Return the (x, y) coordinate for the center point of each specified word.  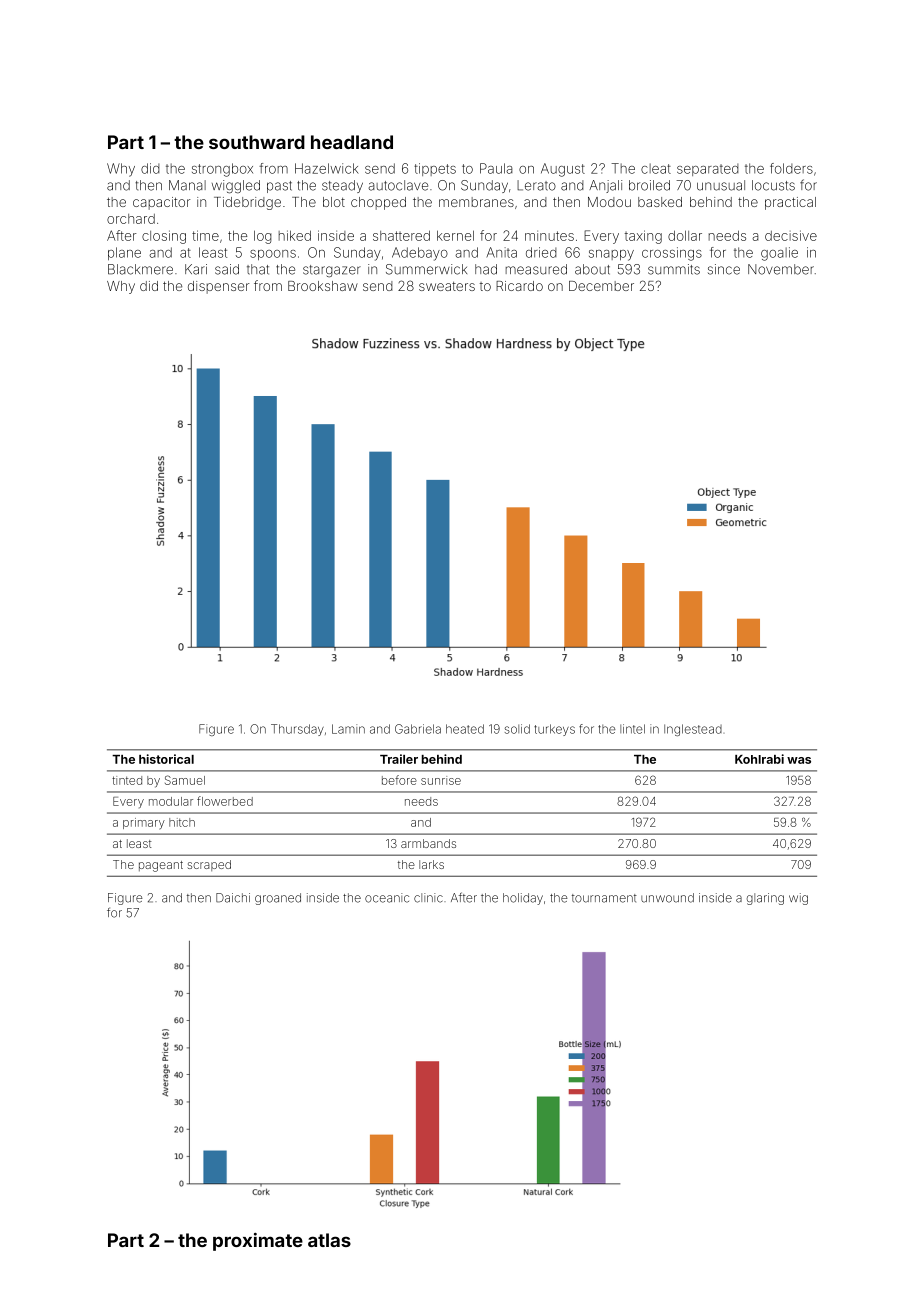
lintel (632, 729)
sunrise (441, 780)
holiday (523, 899)
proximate (258, 1242)
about (592, 269)
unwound (667, 898)
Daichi (233, 898)
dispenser (218, 287)
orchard (131, 219)
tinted (127, 780)
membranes (476, 202)
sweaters (447, 286)
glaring (765, 899)
